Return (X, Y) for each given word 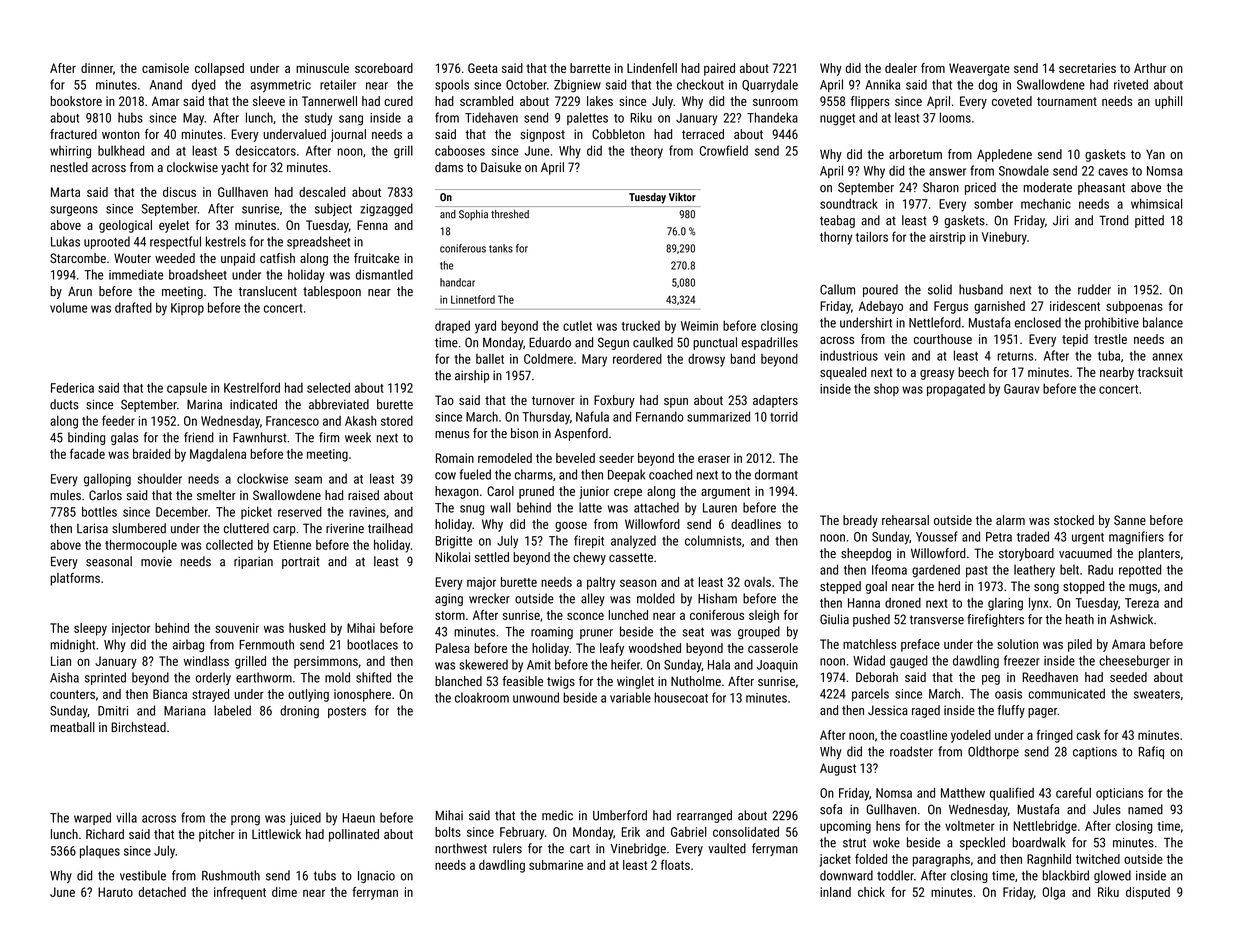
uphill (1168, 102)
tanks (501, 248)
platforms (75, 579)
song (1046, 589)
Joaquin (777, 666)
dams (449, 167)
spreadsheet (318, 242)
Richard (105, 834)
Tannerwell (329, 101)
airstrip (947, 238)
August (838, 769)
